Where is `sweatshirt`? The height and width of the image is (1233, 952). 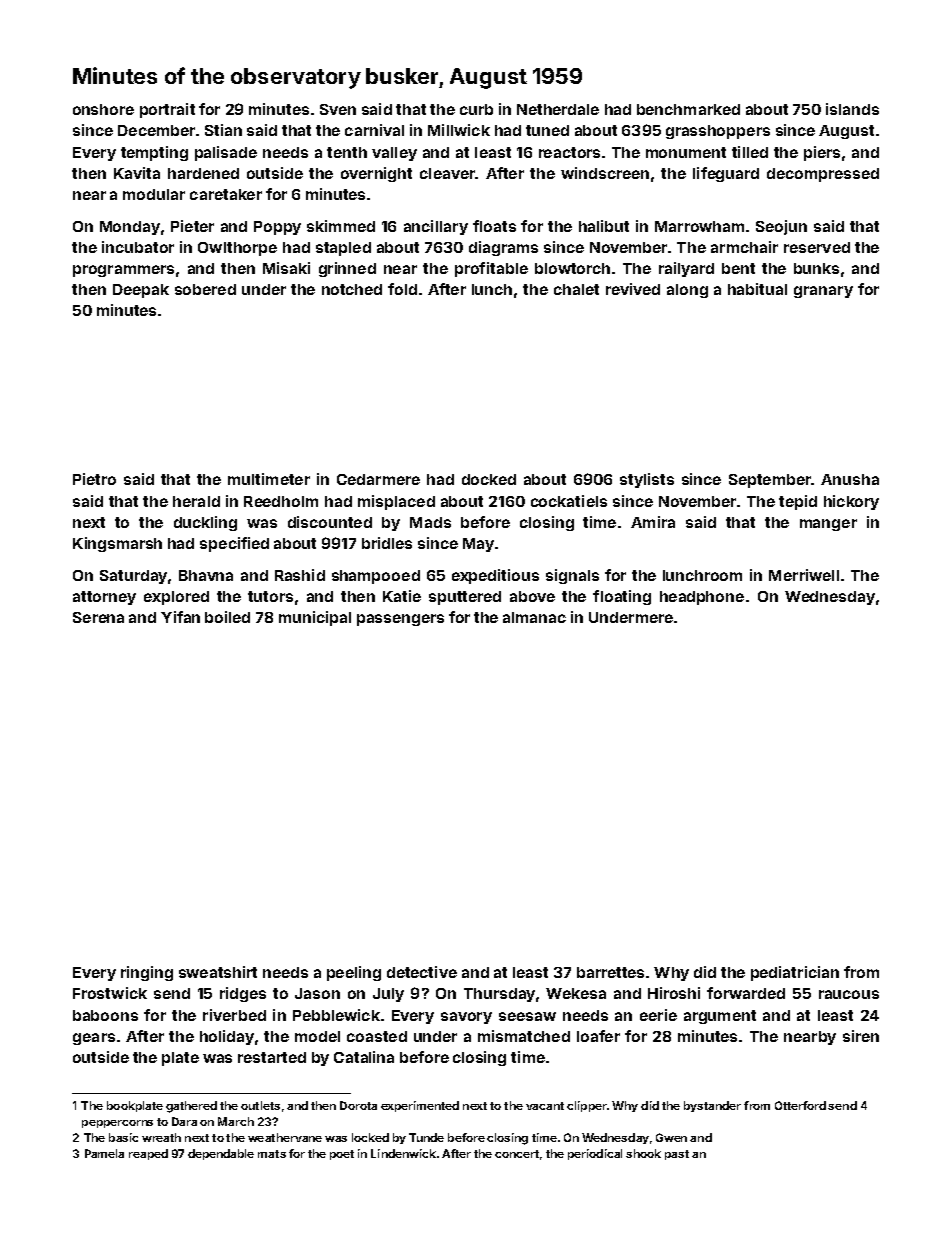
sweatshirt is located at coordinates (218, 972).
